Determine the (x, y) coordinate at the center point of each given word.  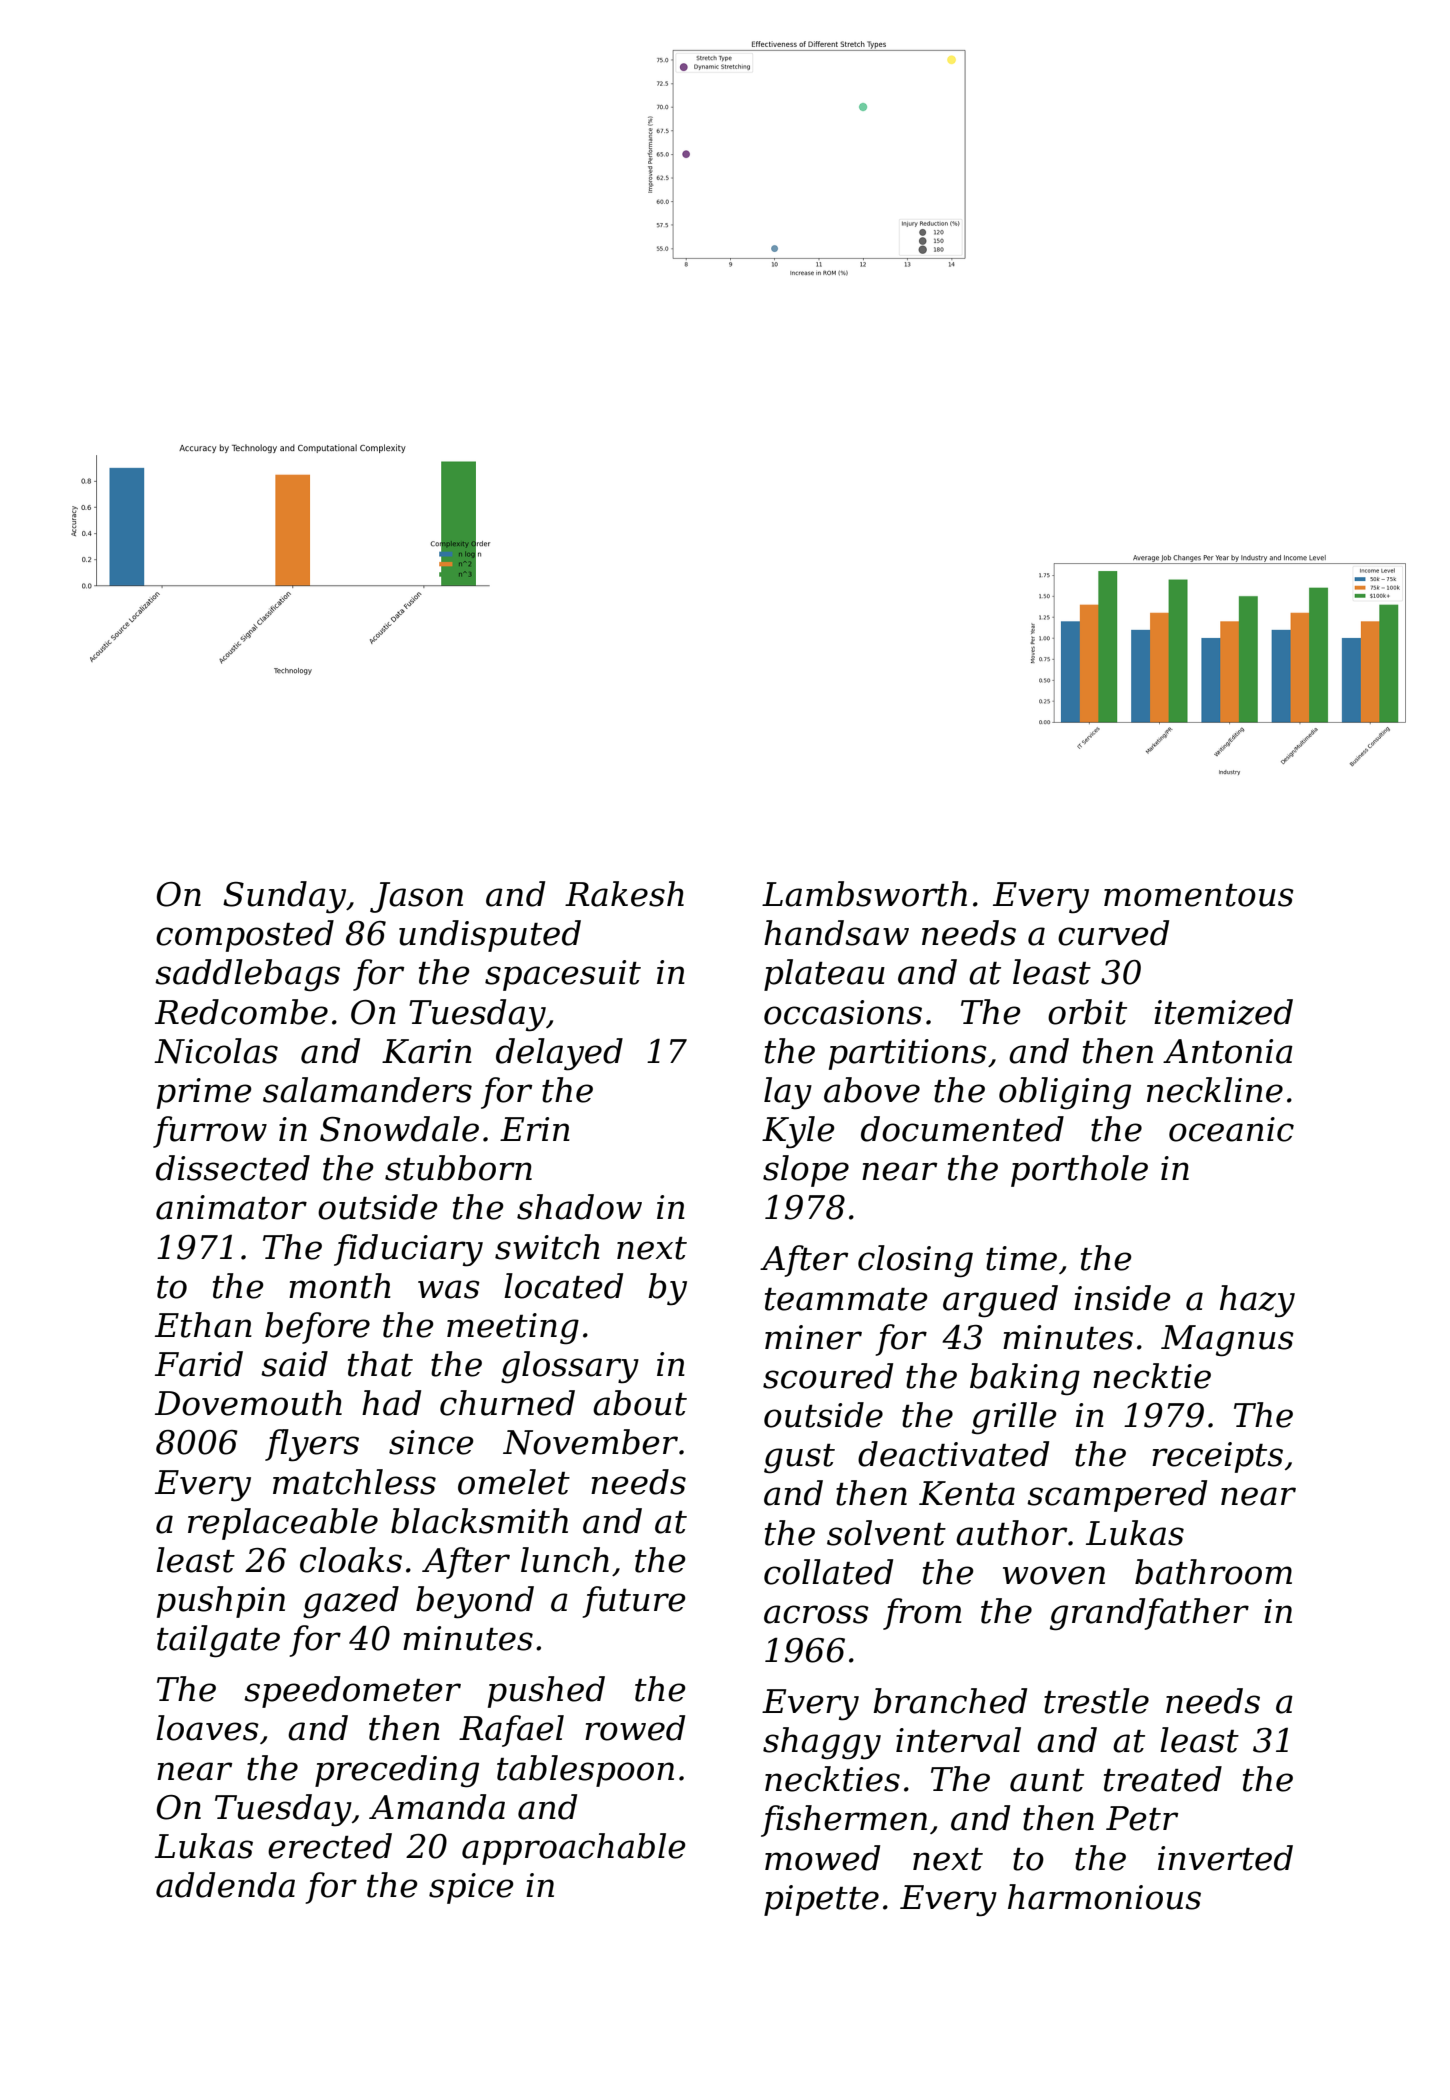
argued (1000, 1301)
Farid (199, 1364)
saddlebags (247, 975)
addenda (225, 1885)
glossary (570, 1367)
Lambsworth (864, 894)
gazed (351, 1602)
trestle (1096, 1701)
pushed (546, 1692)
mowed (822, 1858)
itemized (1223, 1012)
